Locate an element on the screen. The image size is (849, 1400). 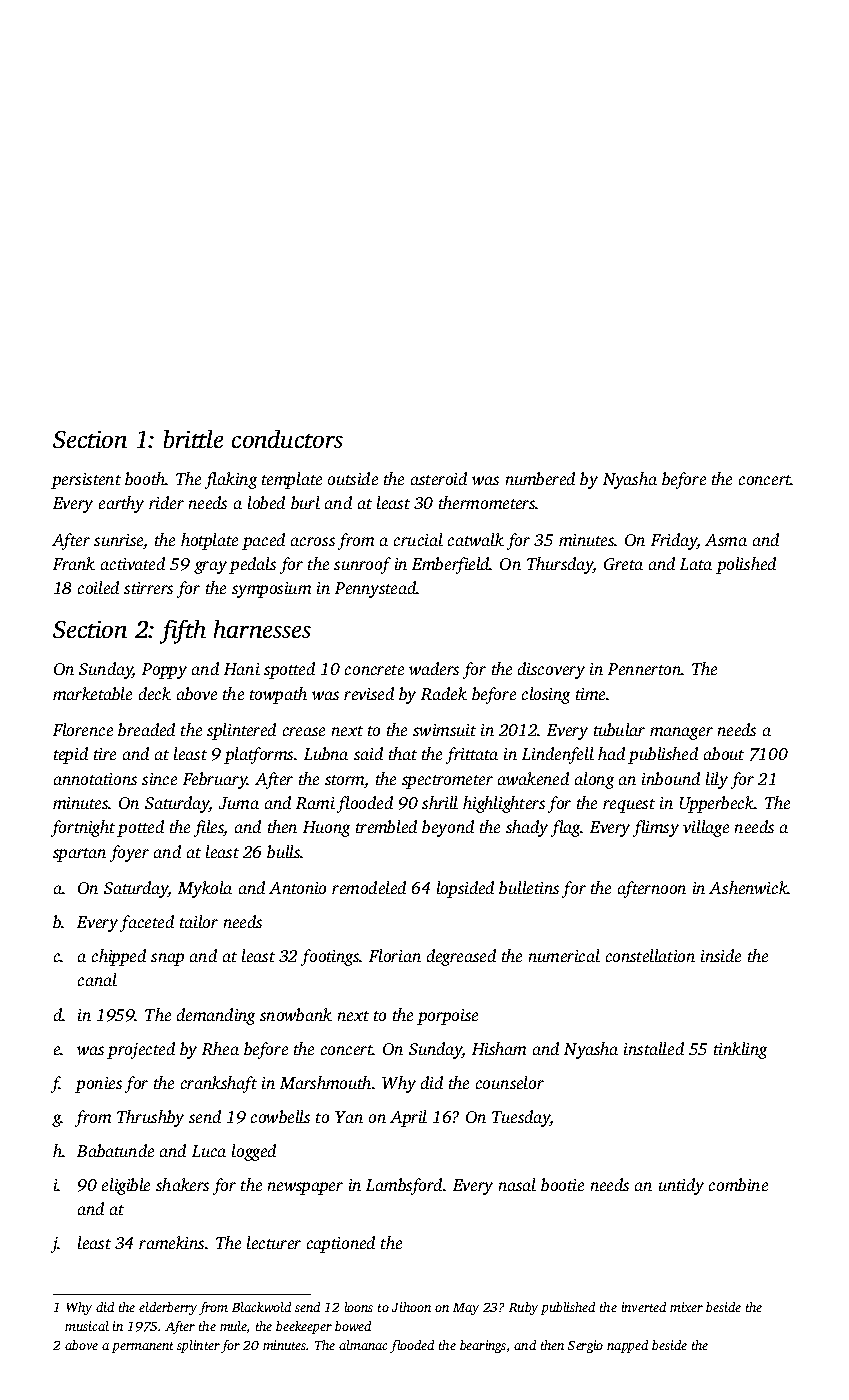
untidy is located at coordinates (681, 1186).
